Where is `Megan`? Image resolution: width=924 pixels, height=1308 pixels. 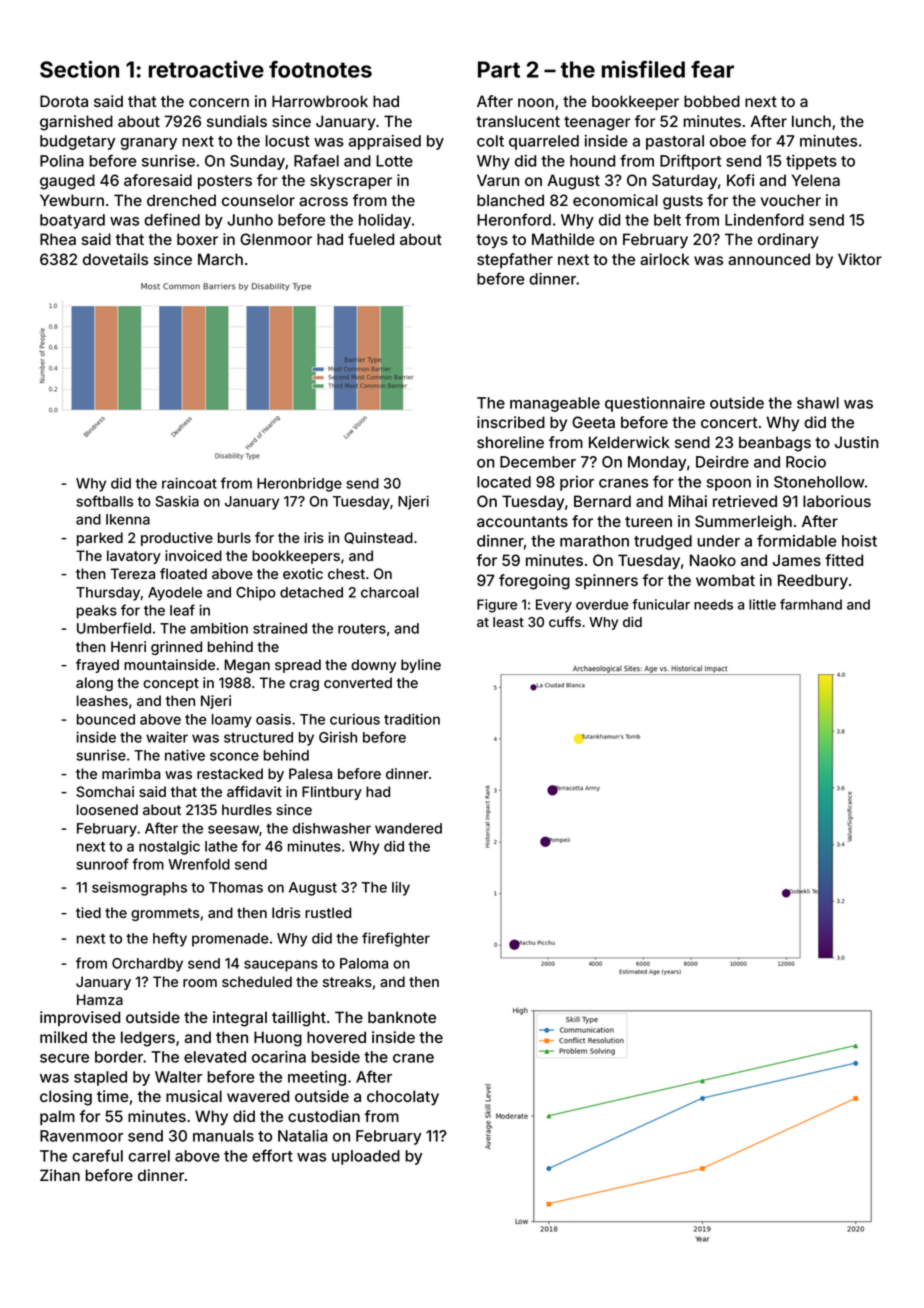
Megan is located at coordinates (247, 666).
